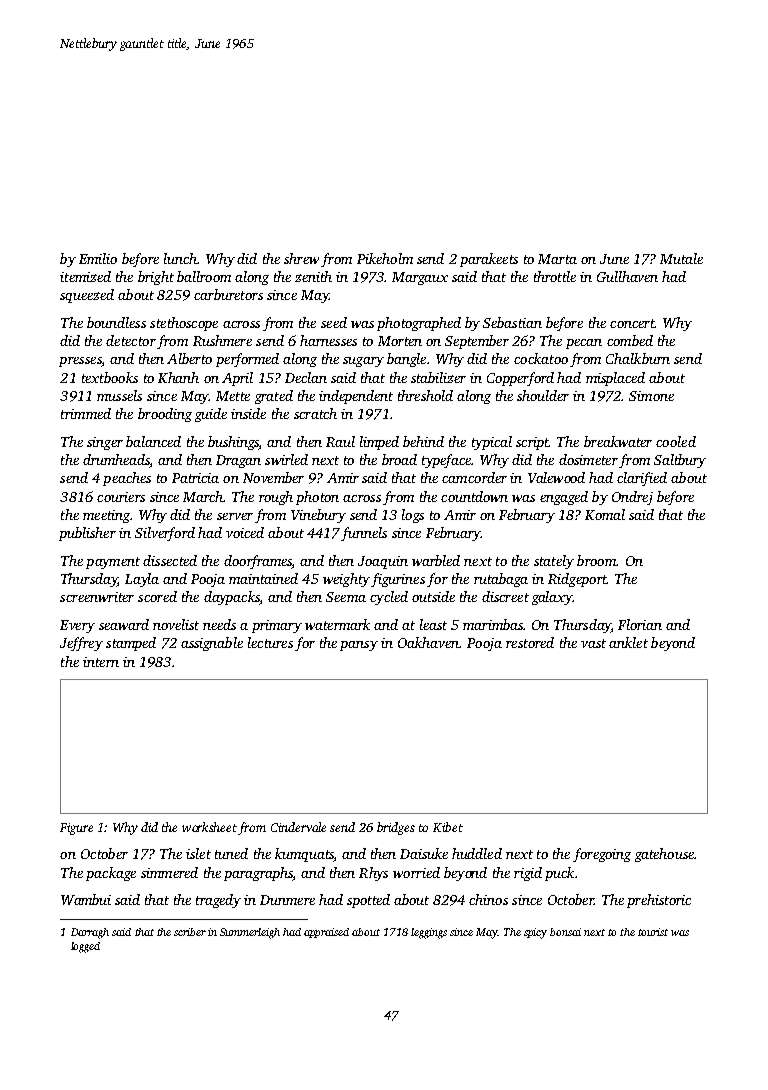  Describe the element at coordinates (113, 563) in the screenshot. I see `payment` at that location.
